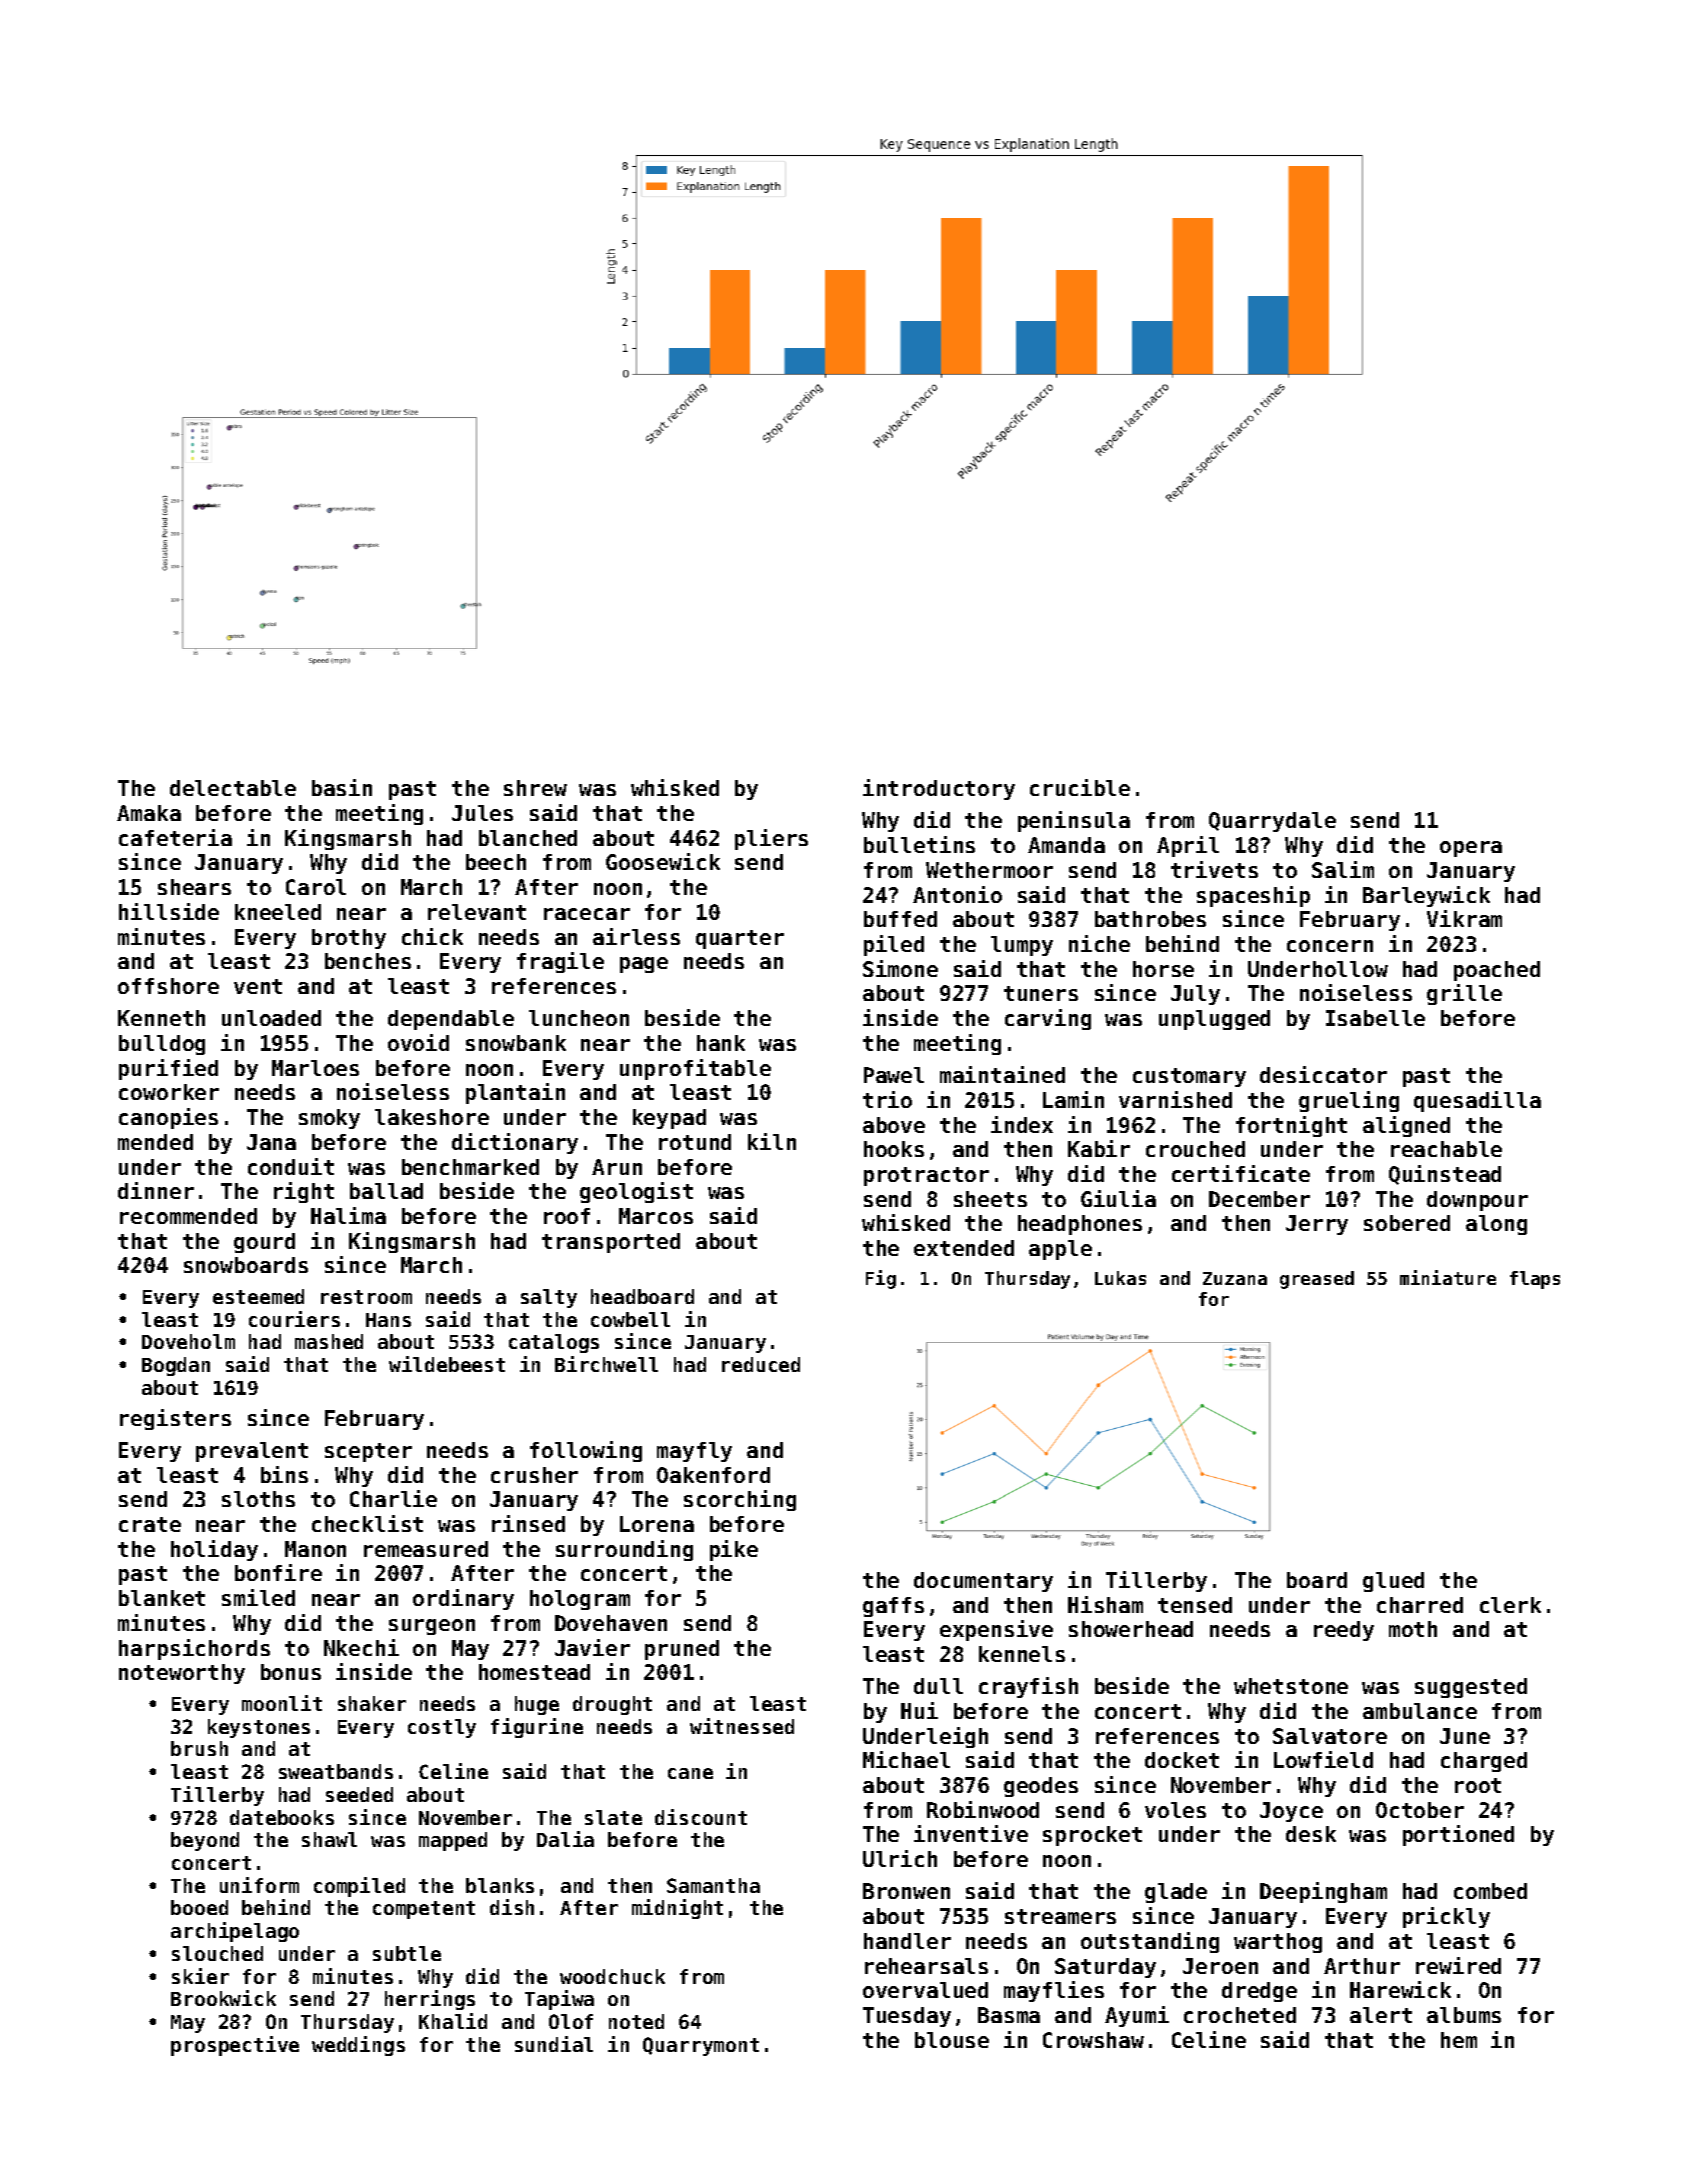 This screenshot has width=1683, height=2178. Describe the element at coordinates (1080, 787) in the screenshot. I see `crucible` at that location.
